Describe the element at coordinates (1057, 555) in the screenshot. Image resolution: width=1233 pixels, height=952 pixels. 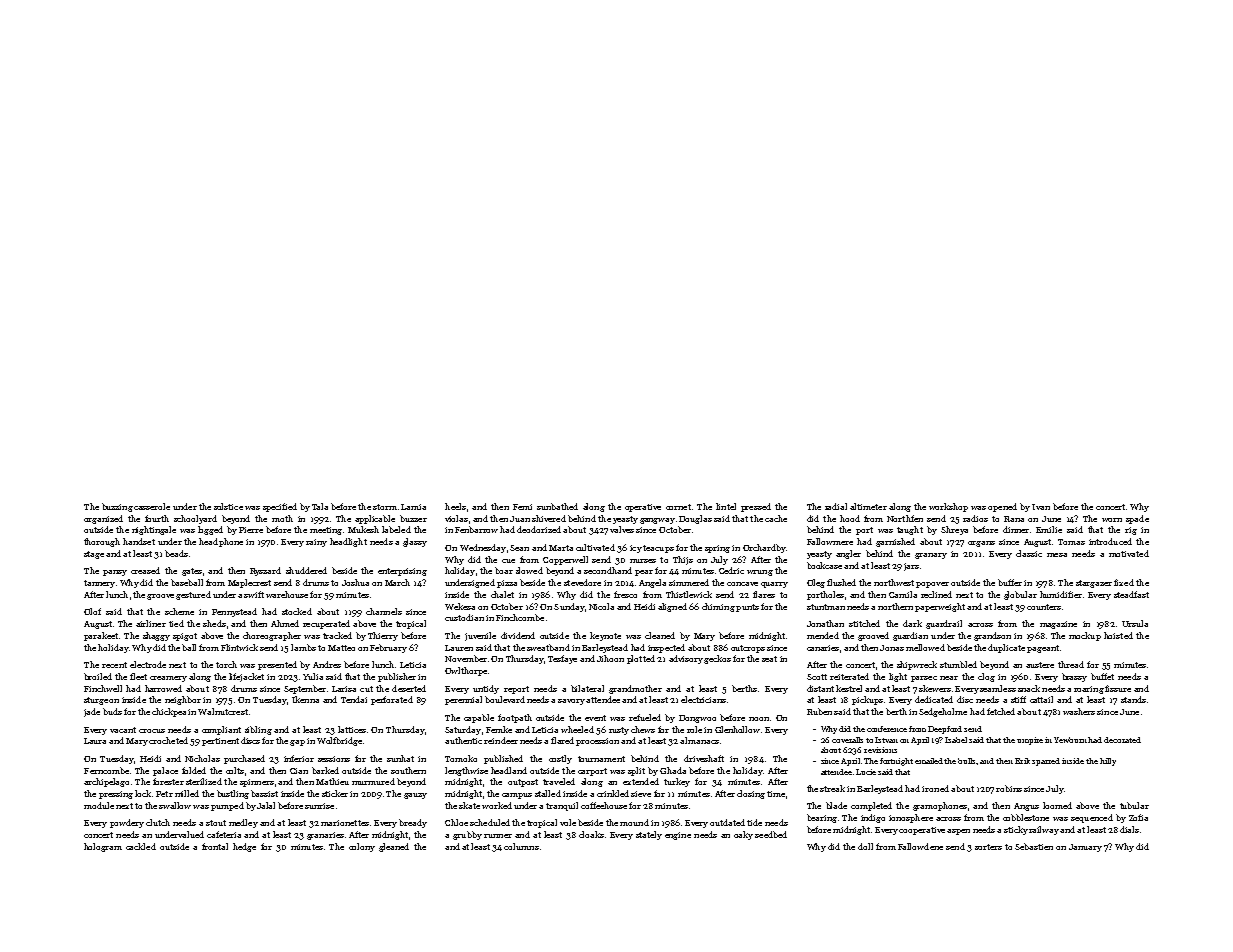
I see `mesa` at that location.
